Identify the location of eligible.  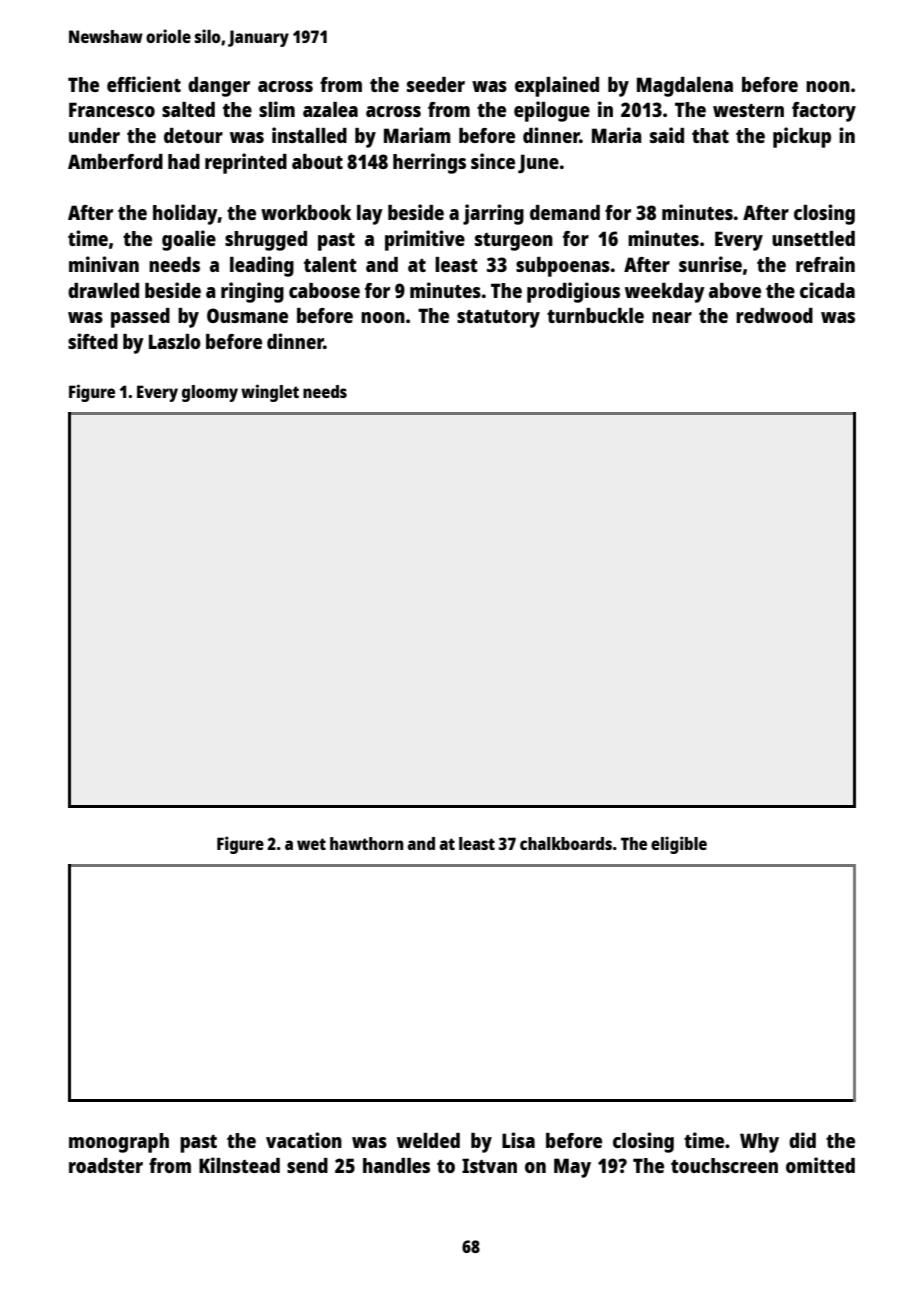
(679, 845).
